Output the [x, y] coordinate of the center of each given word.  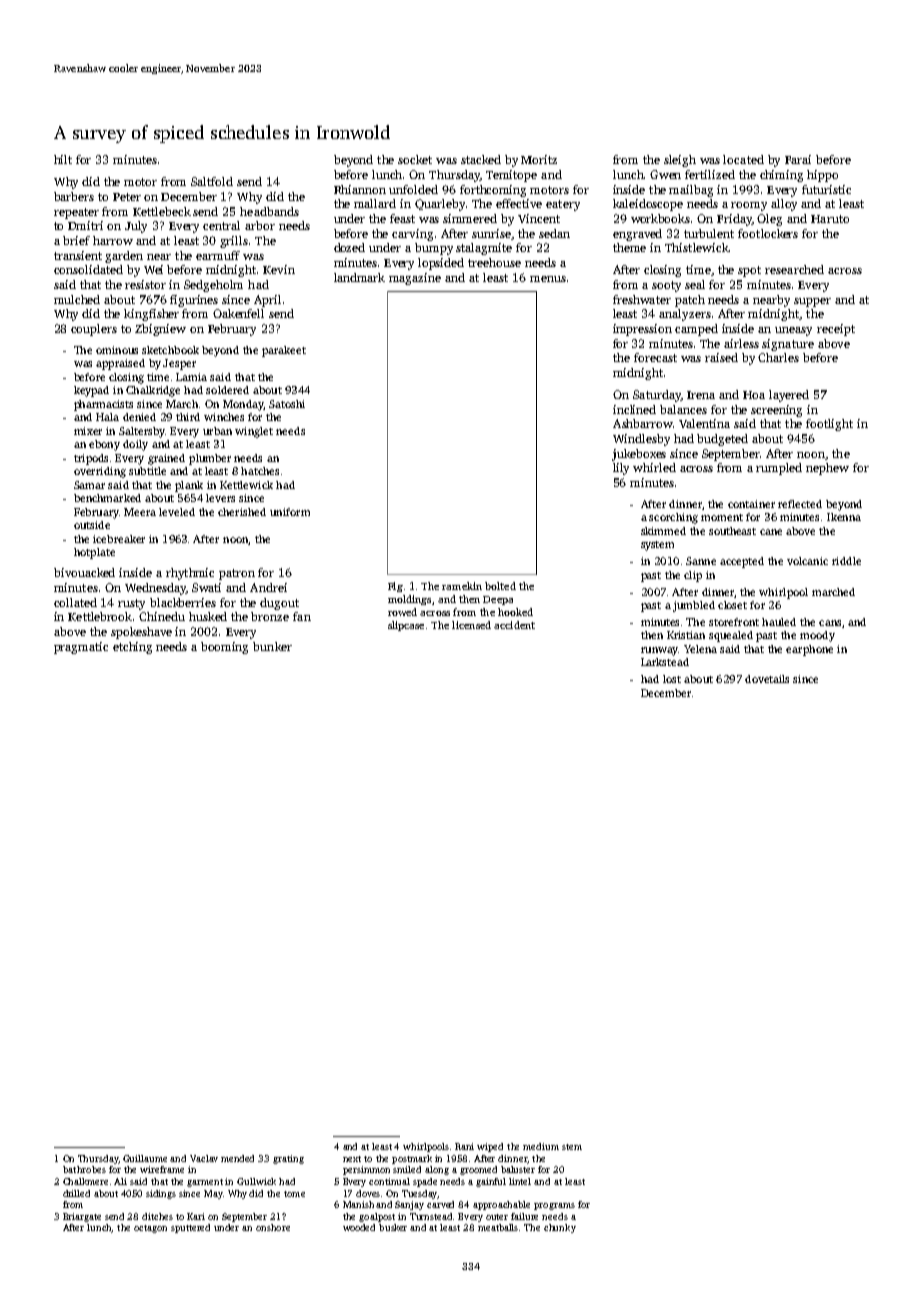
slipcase [406, 626]
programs [554, 1206]
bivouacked [84, 572]
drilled [76, 1193]
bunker [272, 646]
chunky [560, 1228]
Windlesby [641, 440]
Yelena [700, 649]
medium [541, 1146]
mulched [77, 299]
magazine [415, 279]
